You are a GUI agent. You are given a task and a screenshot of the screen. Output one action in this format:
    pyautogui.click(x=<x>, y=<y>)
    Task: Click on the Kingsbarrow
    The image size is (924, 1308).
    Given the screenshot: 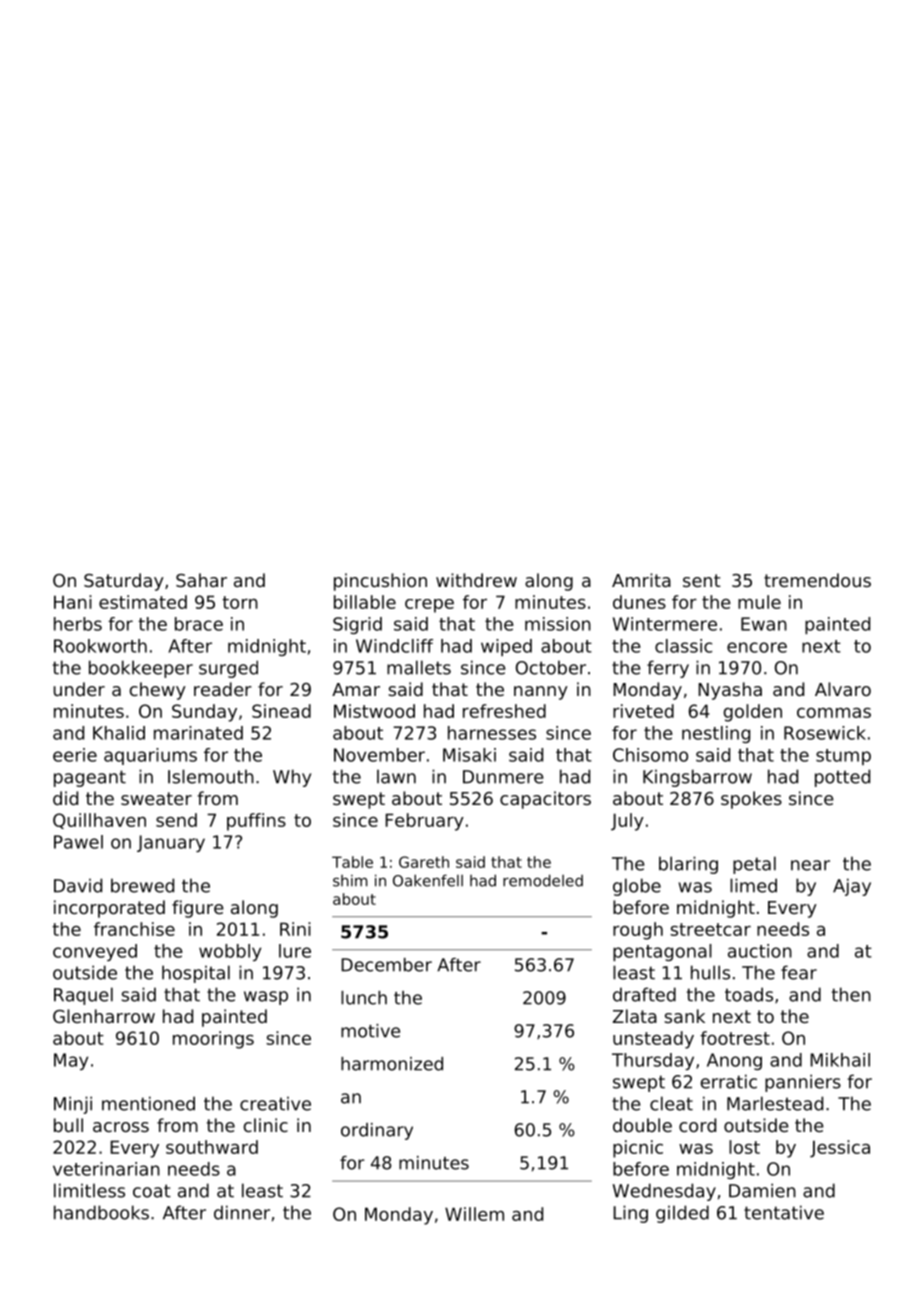 What is the action you would take?
    pyautogui.click(x=697, y=778)
